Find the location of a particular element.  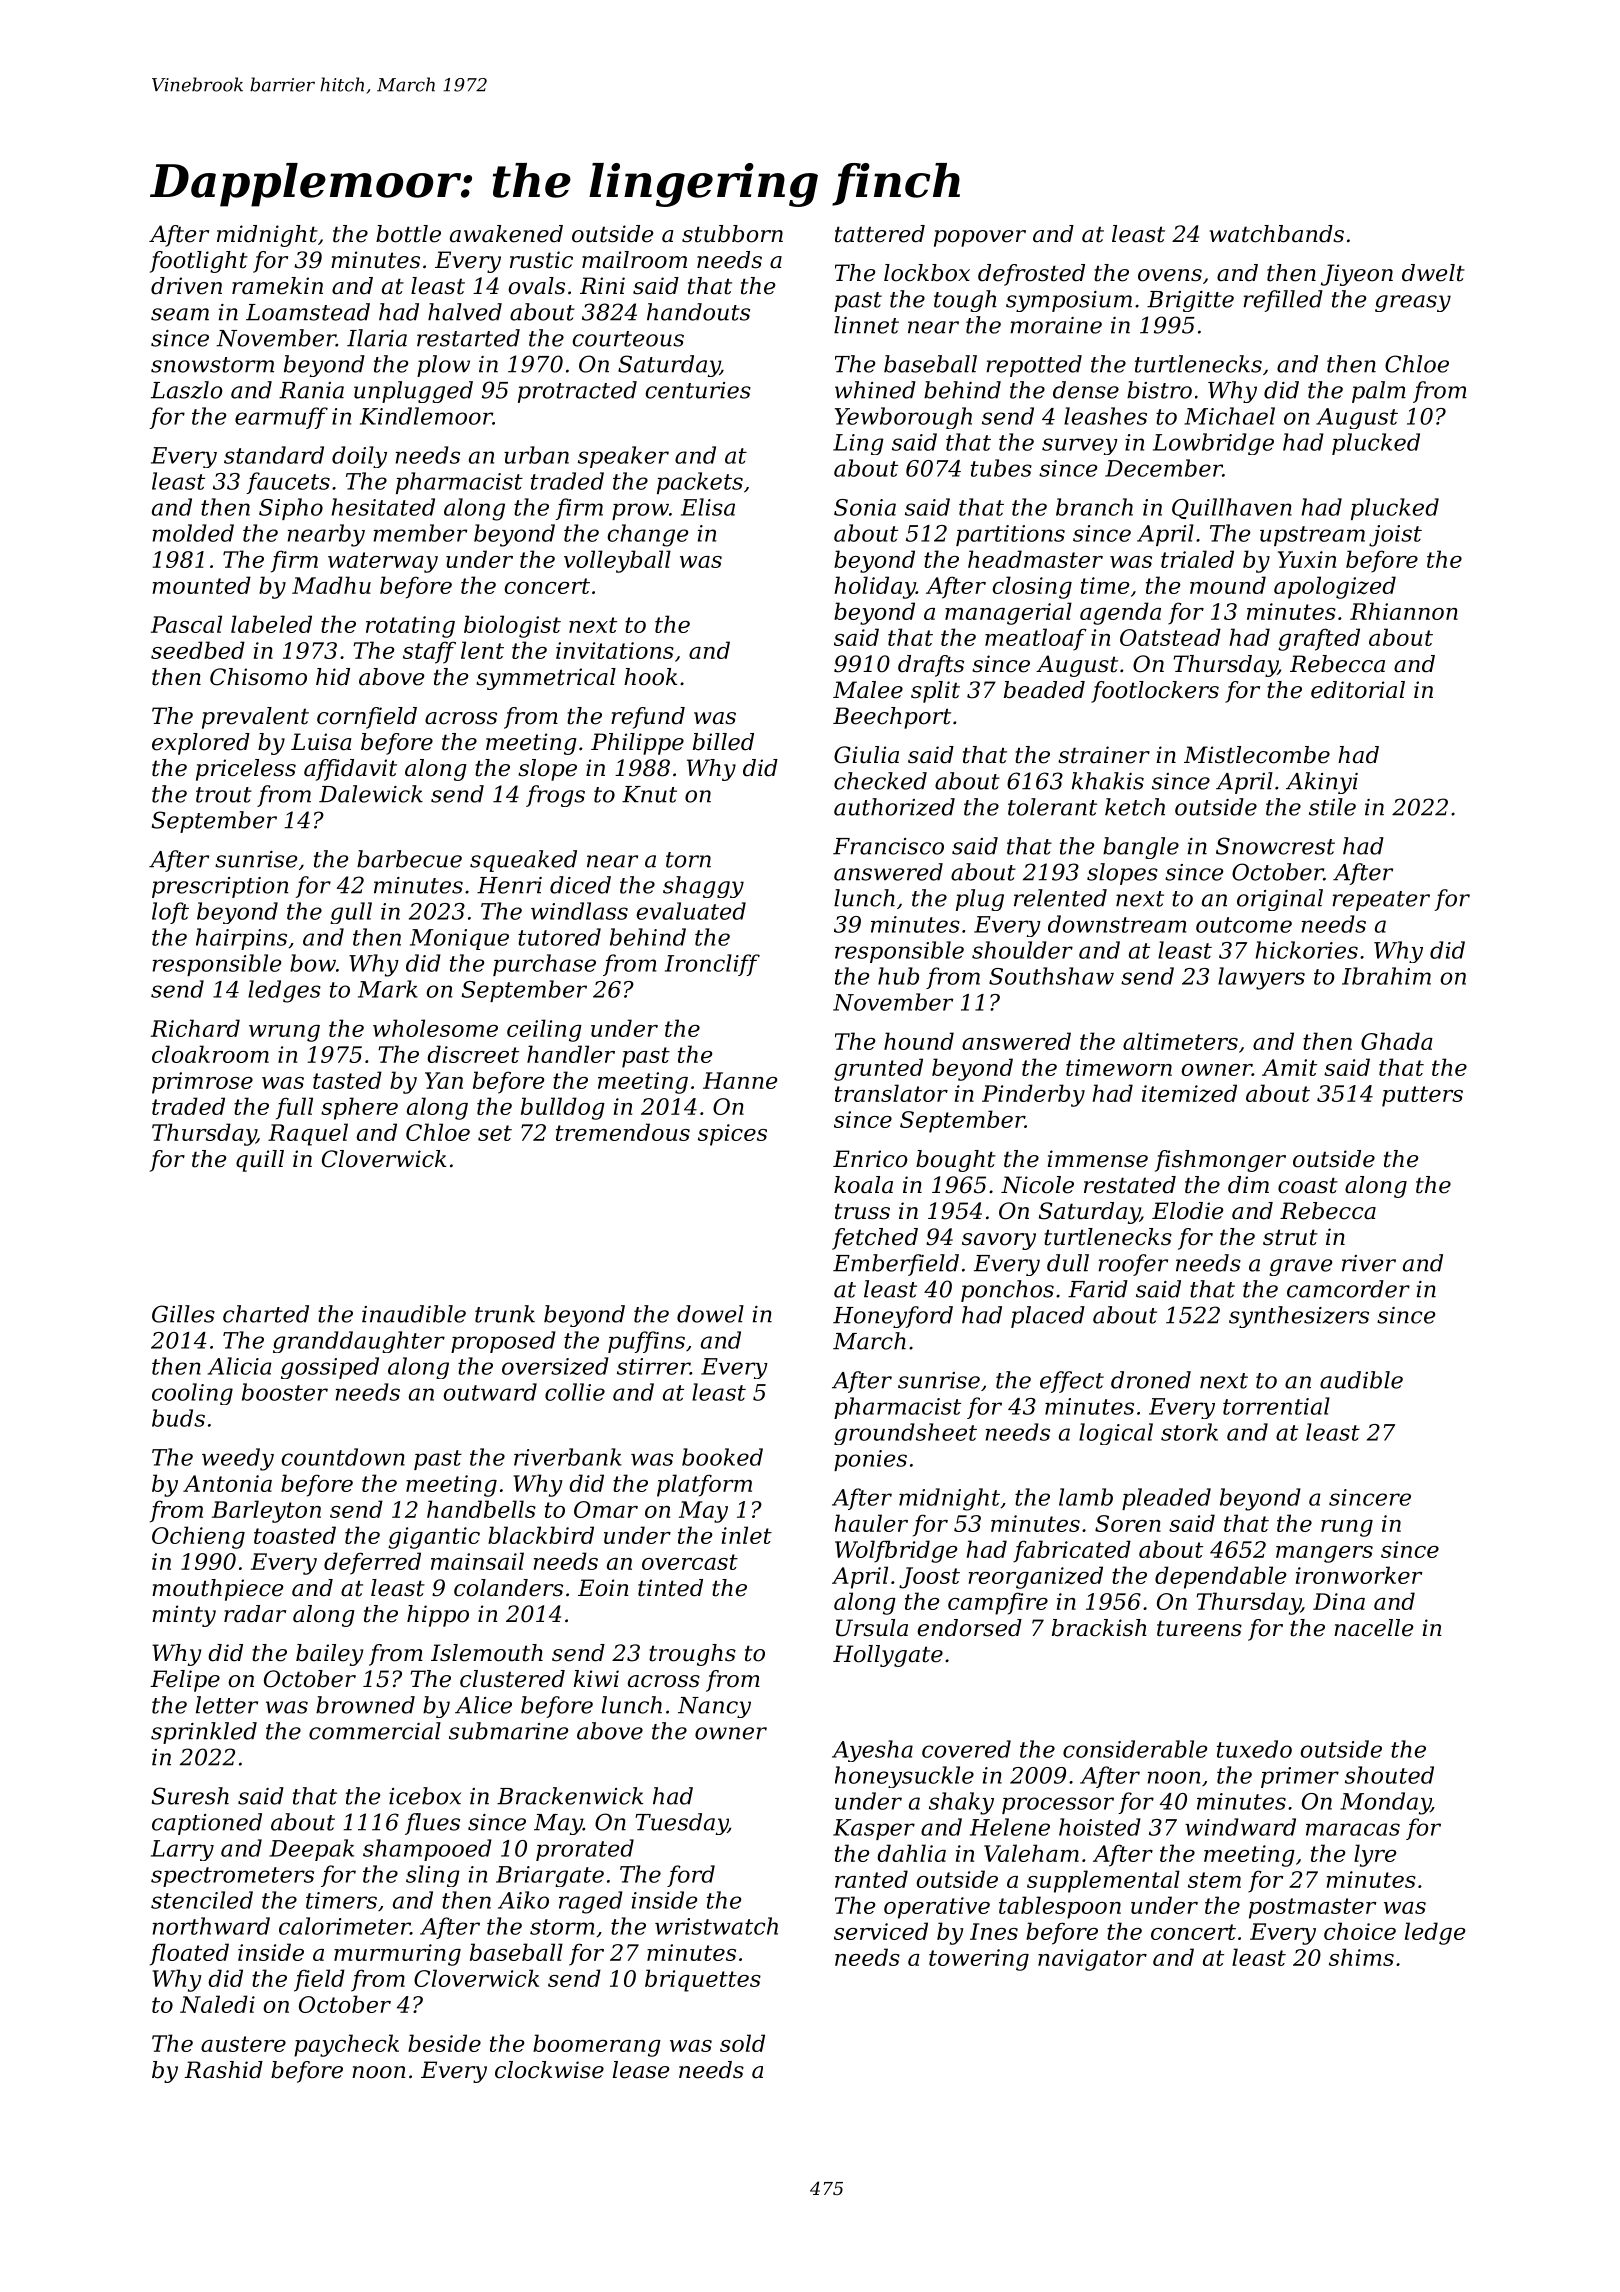

platform is located at coordinates (704, 1485).
